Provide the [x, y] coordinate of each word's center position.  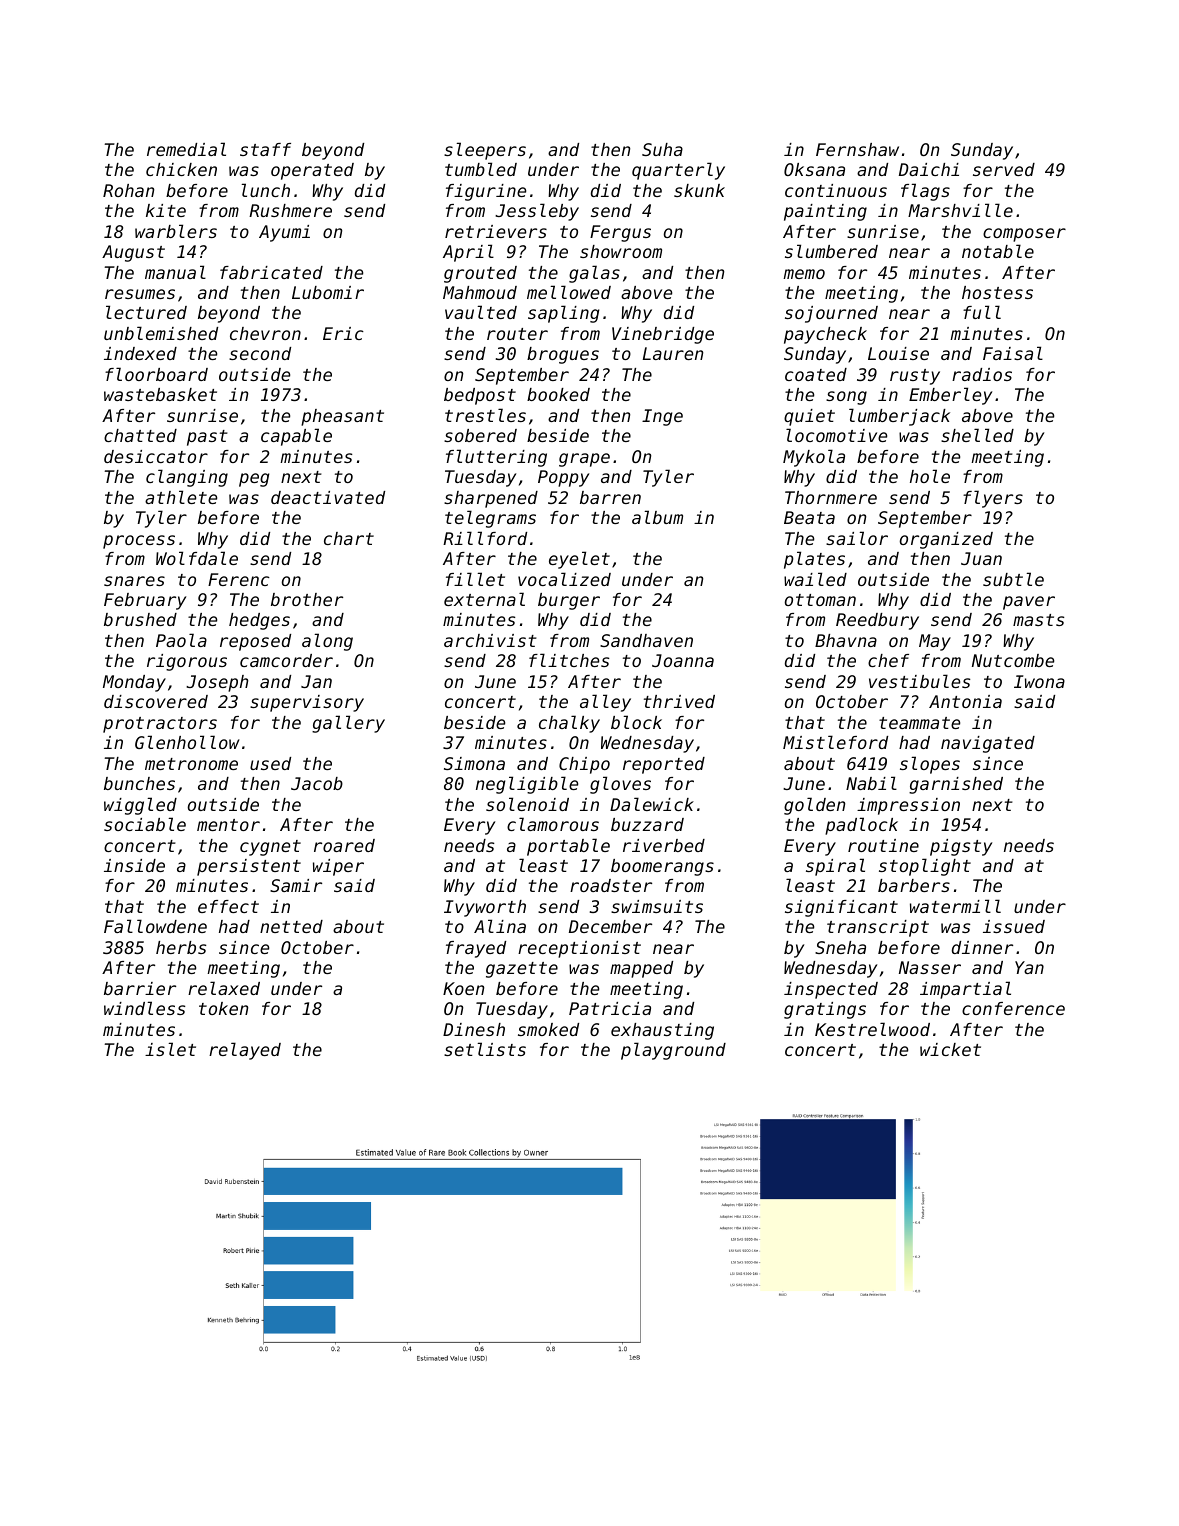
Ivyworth [485, 908]
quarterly [678, 171]
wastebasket [160, 394]
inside [134, 865]
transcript [878, 928]
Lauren [673, 353]
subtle [1013, 579]
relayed [245, 1051]
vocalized [564, 579]
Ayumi [284, 233]
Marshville [960, 210]
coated [816, 374]
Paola [181, 640]
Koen [463, 988]
